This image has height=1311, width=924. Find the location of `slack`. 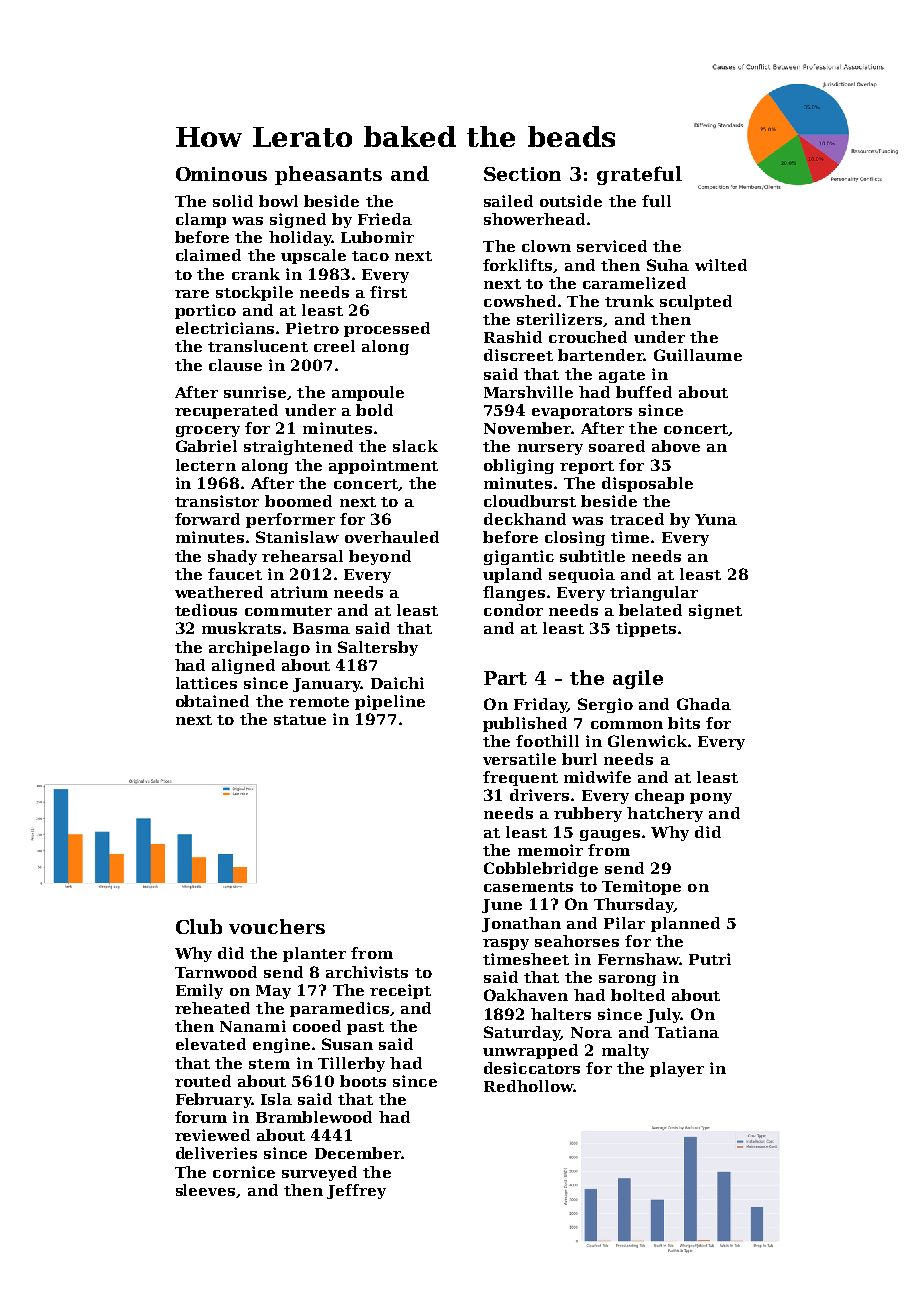

slack is located at coordinates (415, 446).
